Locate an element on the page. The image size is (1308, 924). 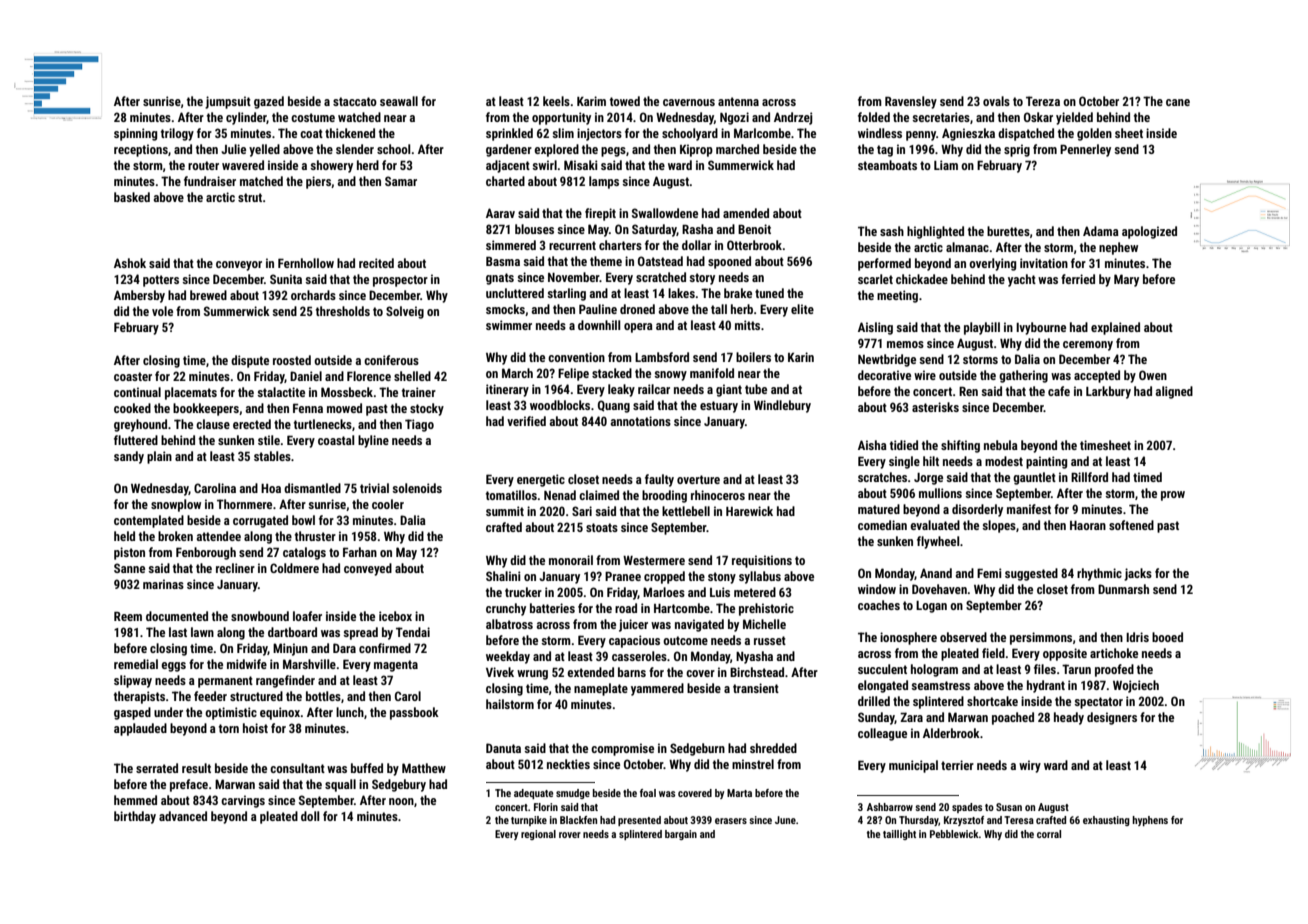
Samar is located at coordinates (401, 181).
